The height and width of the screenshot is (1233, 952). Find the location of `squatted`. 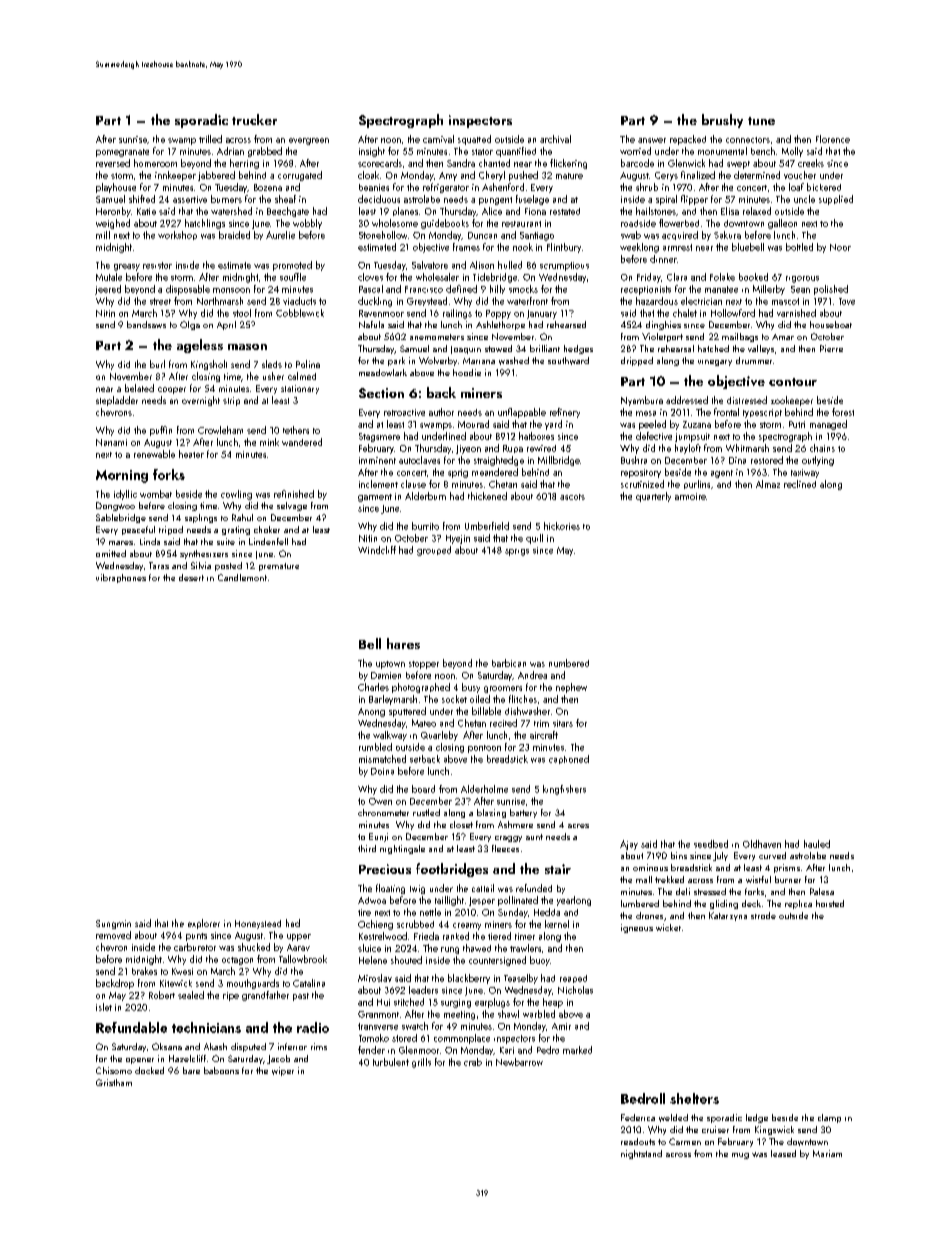

squatted is located at coordinates (474, 140).
